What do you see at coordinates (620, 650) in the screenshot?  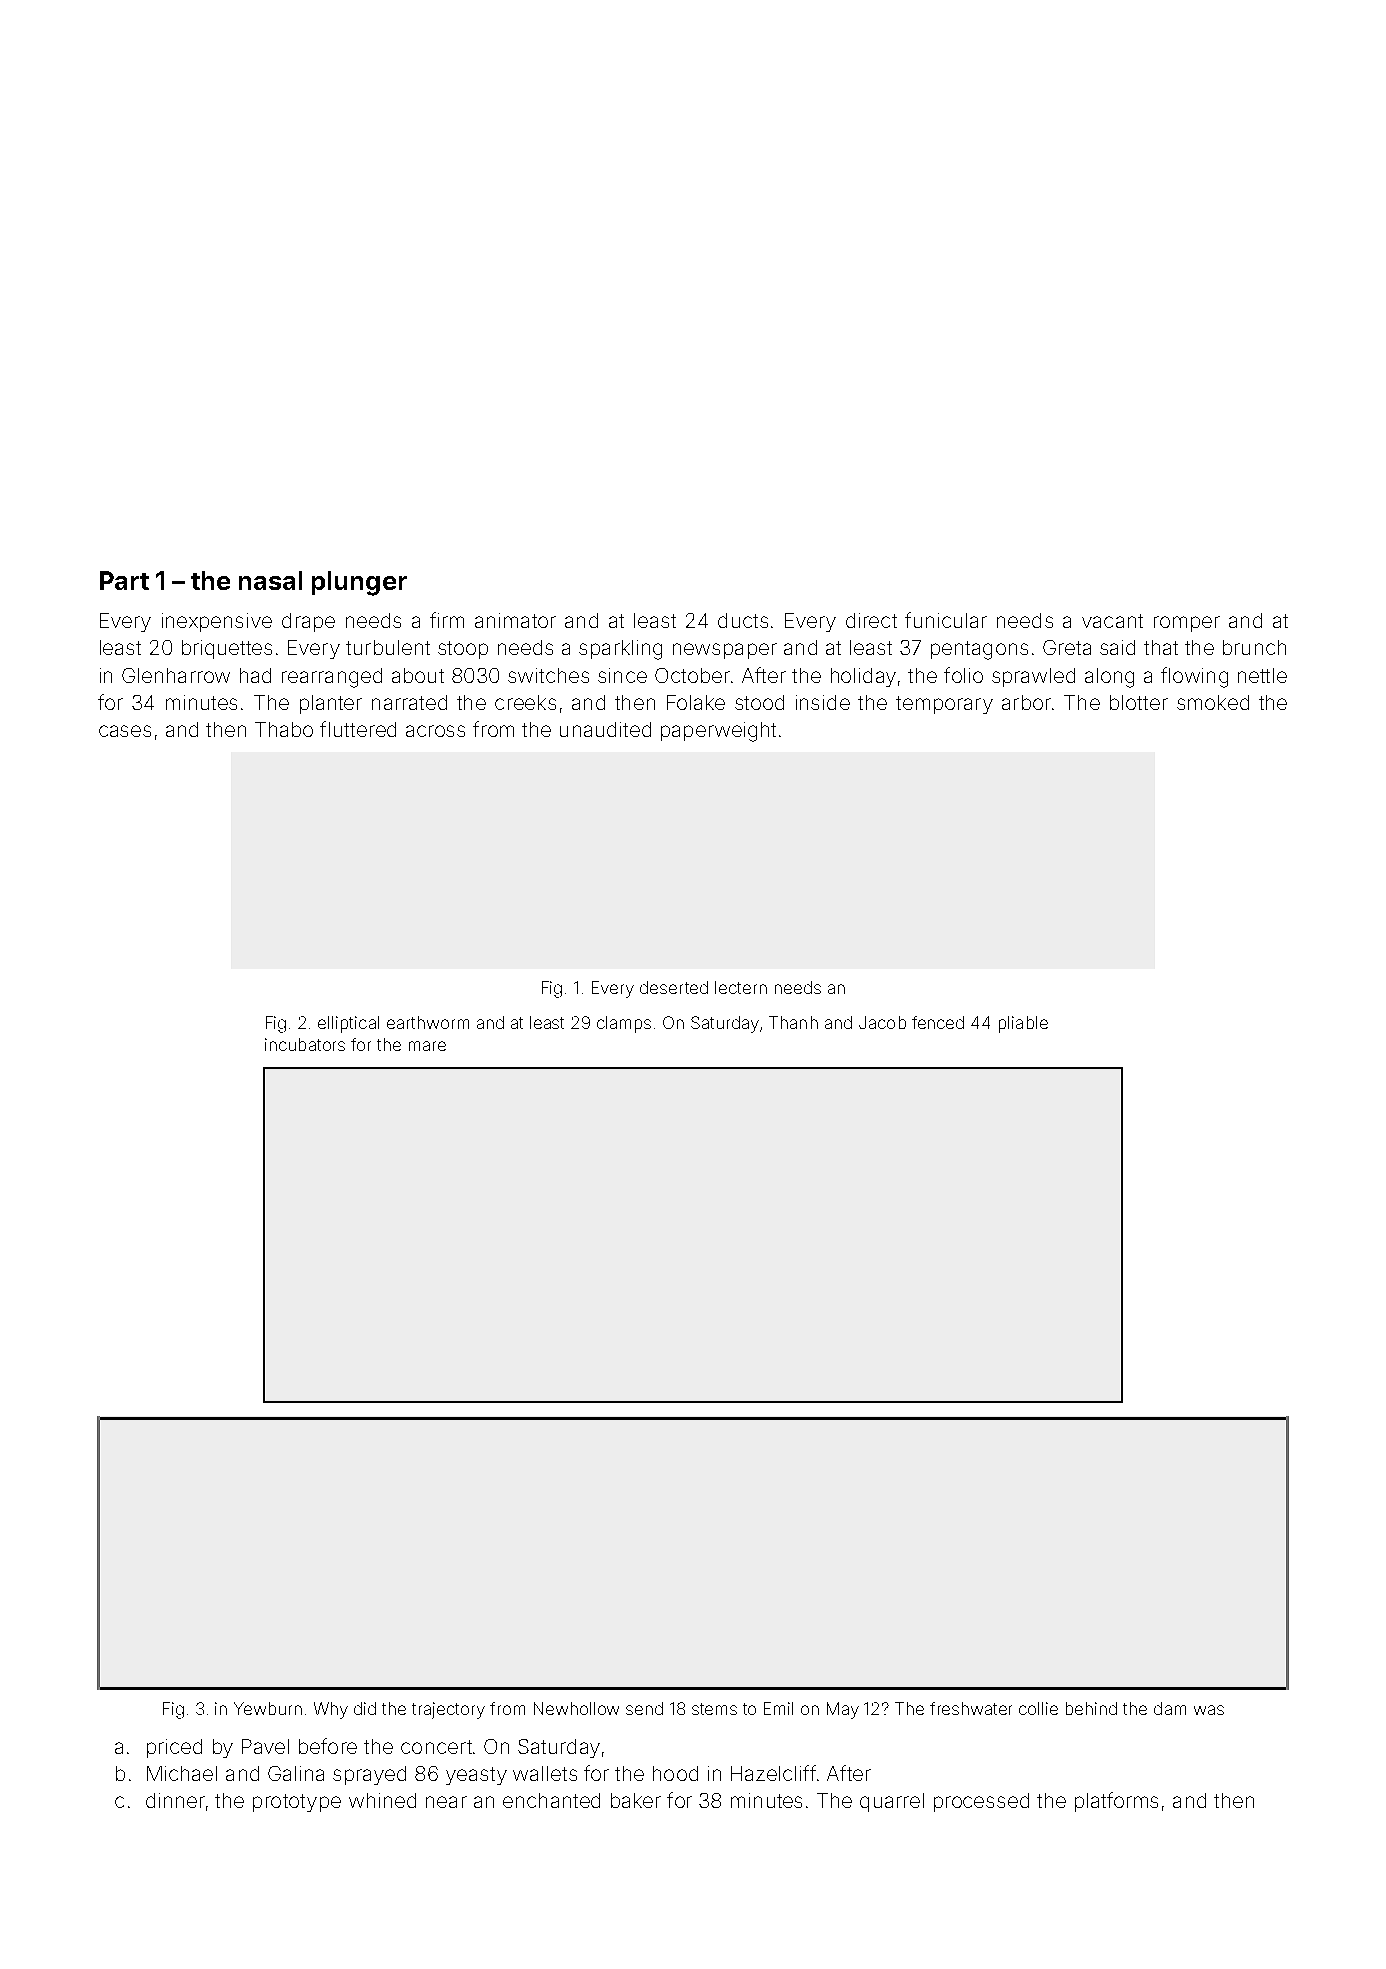 I see `sparkling` at bounding box center [620, 650].
